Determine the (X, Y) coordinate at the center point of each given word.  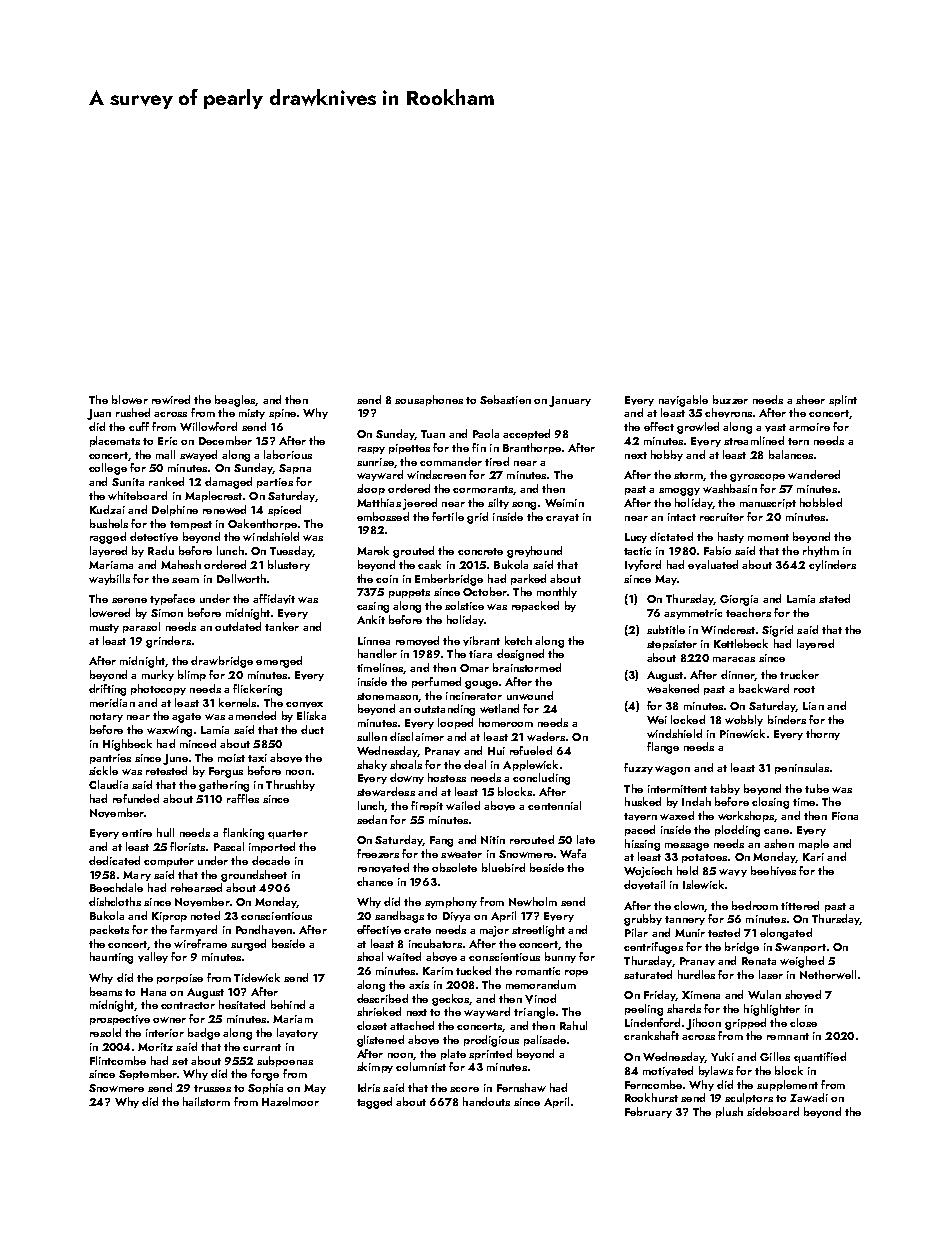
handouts (486, 1101)
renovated (383, 868)
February (648, 1112)
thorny (823, 734)
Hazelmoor (290, 1101)
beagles (235, 401)
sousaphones (429, 400)
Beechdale (116, 887)
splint (843, 400)
